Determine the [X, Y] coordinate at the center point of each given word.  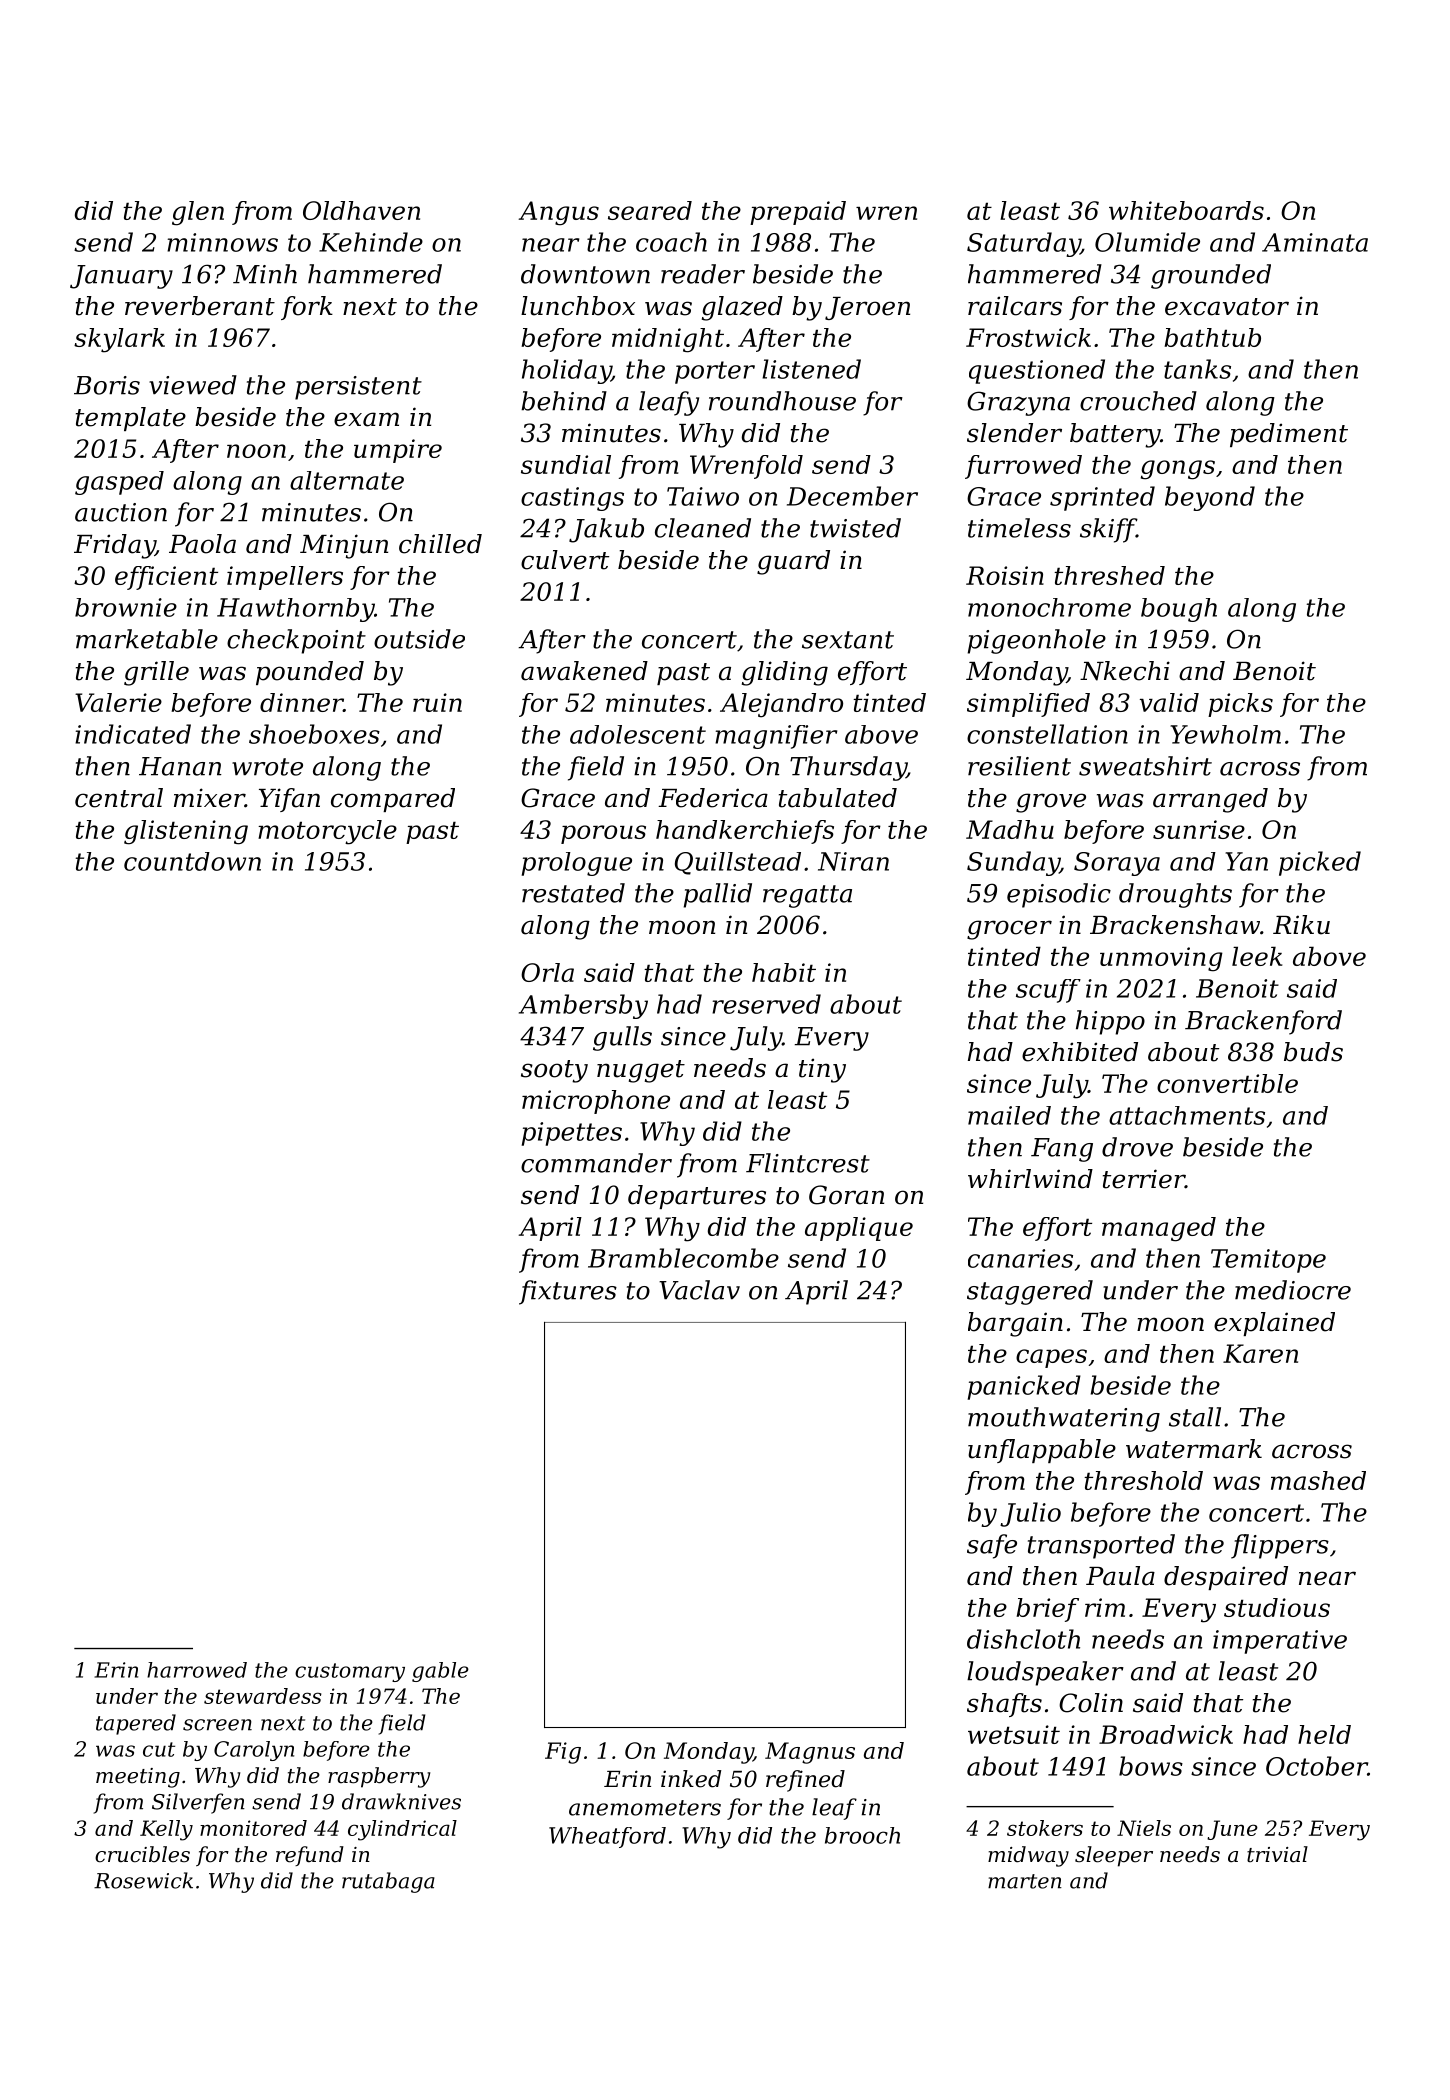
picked [1320, 863]
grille [156, 673]
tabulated [838, 798]
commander [596, 1163]
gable [440, 1672]
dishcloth [1023, 1639]
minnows [222, 242]
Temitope [1268, 1261]
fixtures [568, 1292]
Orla [547, 972]
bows [1151, 1766]
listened [811, 369]
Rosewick [143, 1880]
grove [1051, 803]
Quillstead [738, 863]
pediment [1289, 435]
